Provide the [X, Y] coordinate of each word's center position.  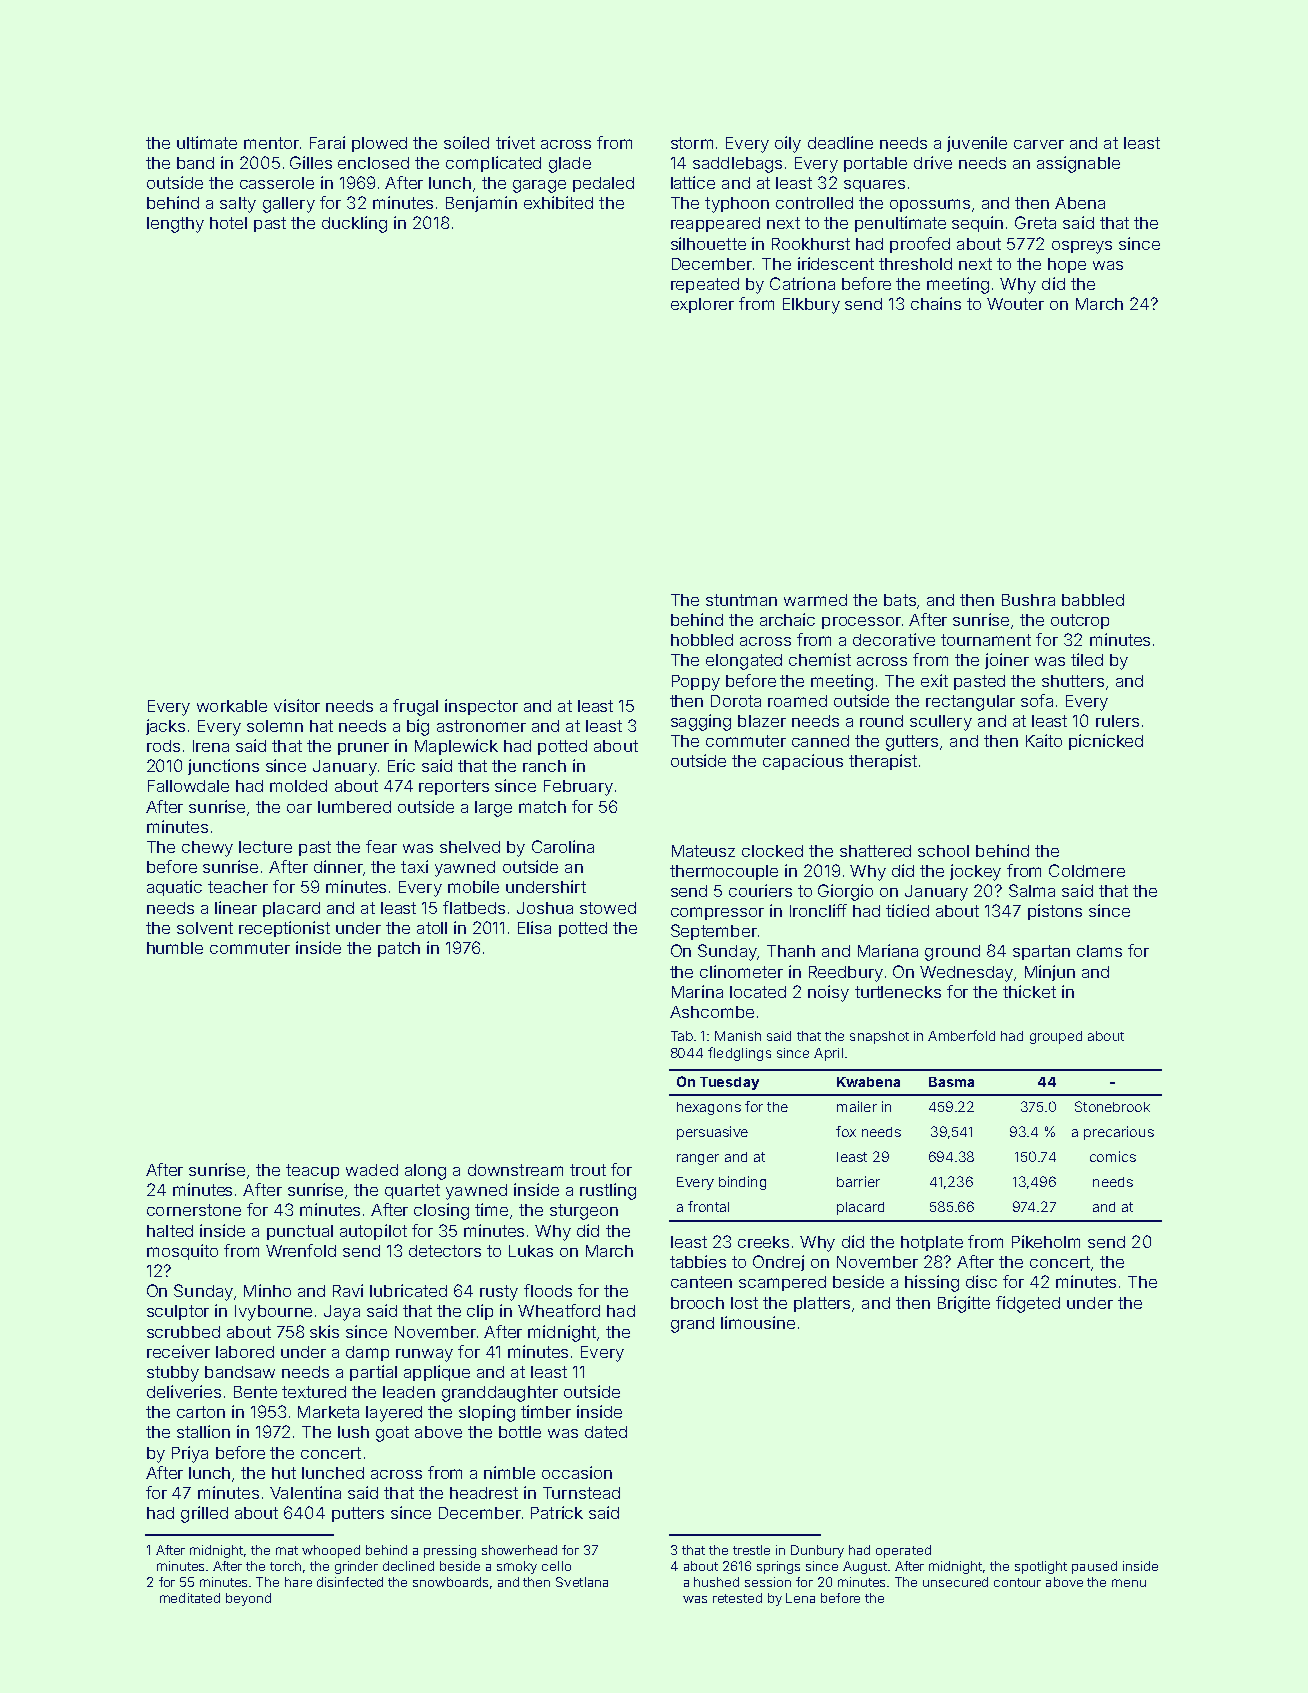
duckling [354, 224]
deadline [840, 142]
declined [408, 1566]
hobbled [702, 640]
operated [903, 1551]
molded [298, 786]
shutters [1073, 681]
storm [692, 143]
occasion [577, 1472]
